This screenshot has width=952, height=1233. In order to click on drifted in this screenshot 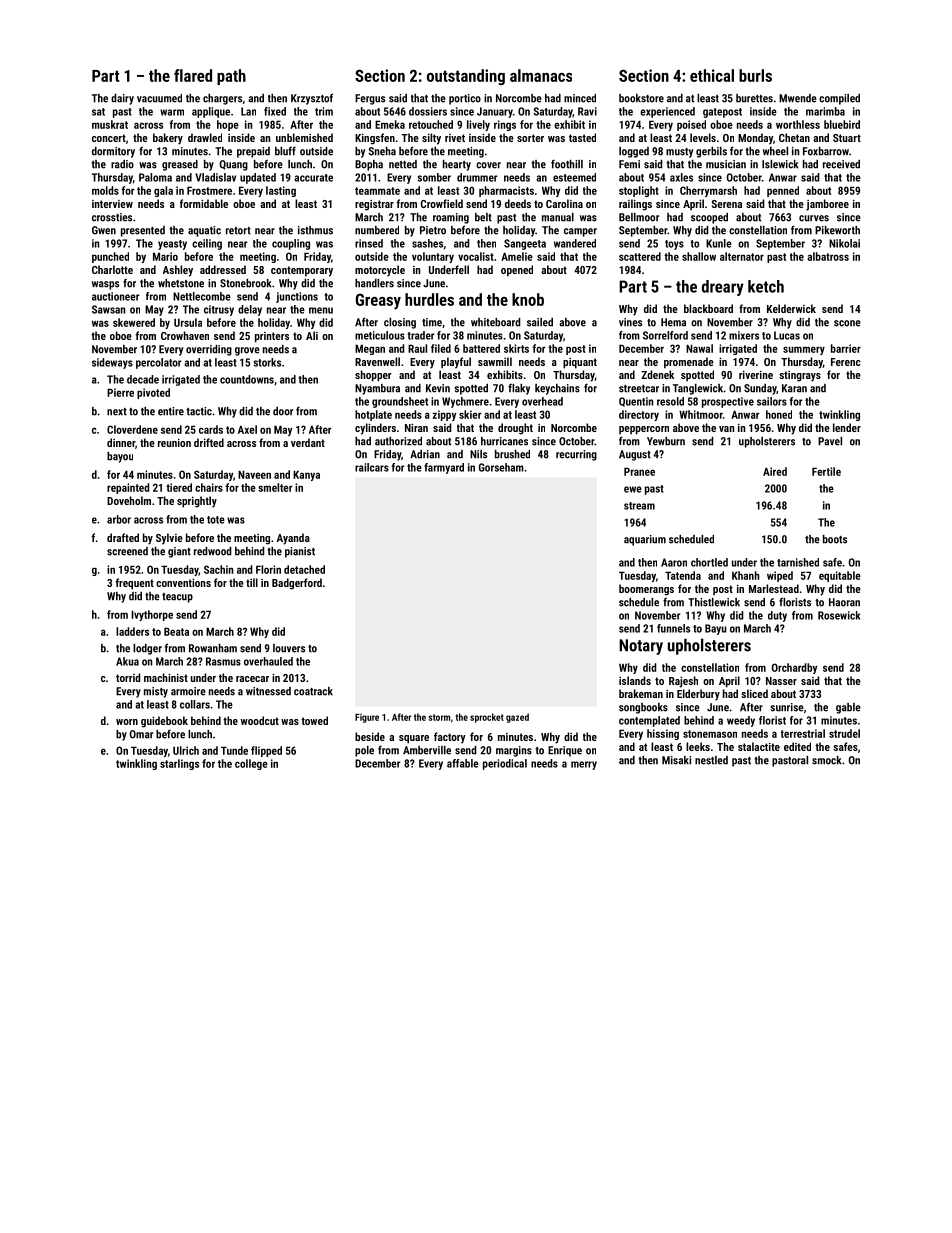, I will do `click(209, 442)`.
